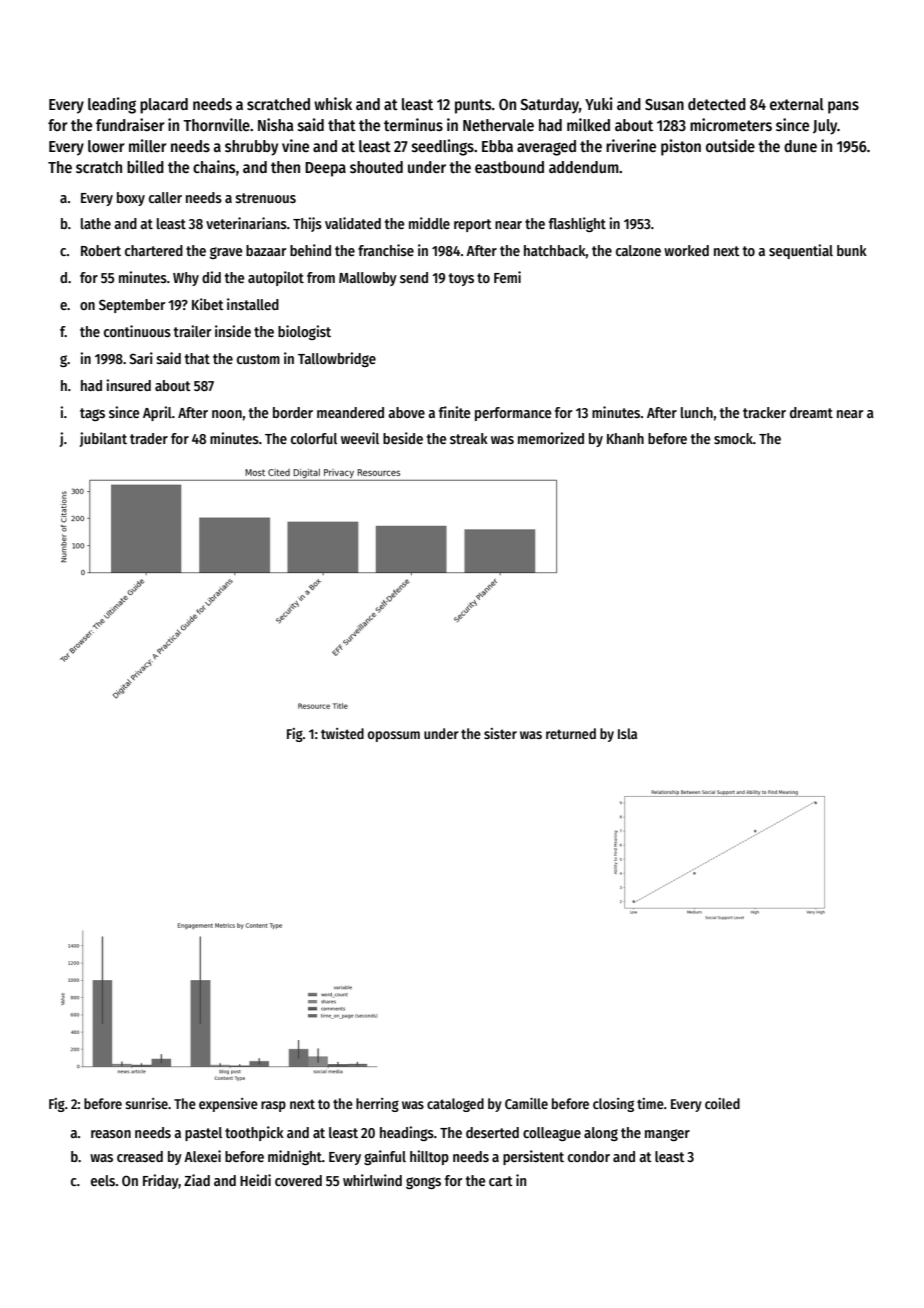 The image size is (924, 1308). What do you see at coordinates (627, 733) in the image?
I see `Isla` at bounding box center [627, 733].
